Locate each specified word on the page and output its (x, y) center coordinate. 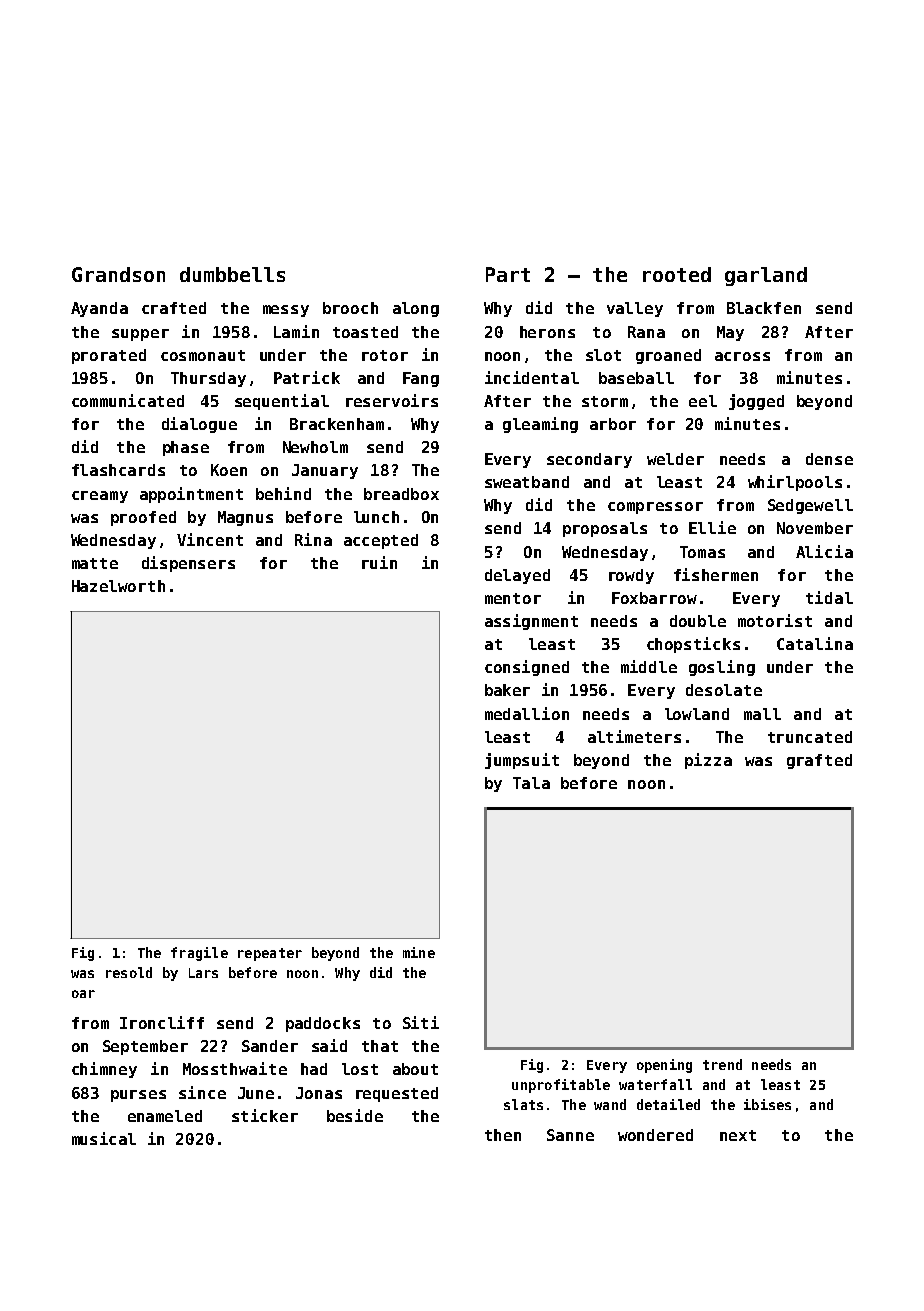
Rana (646, 332)
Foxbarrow (654, 598)
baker (507, 690)
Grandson (118, 274)
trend (722, 1064)
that (380, 1046)
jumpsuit (522, 761)
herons (547, 332)
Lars (203, 973)
